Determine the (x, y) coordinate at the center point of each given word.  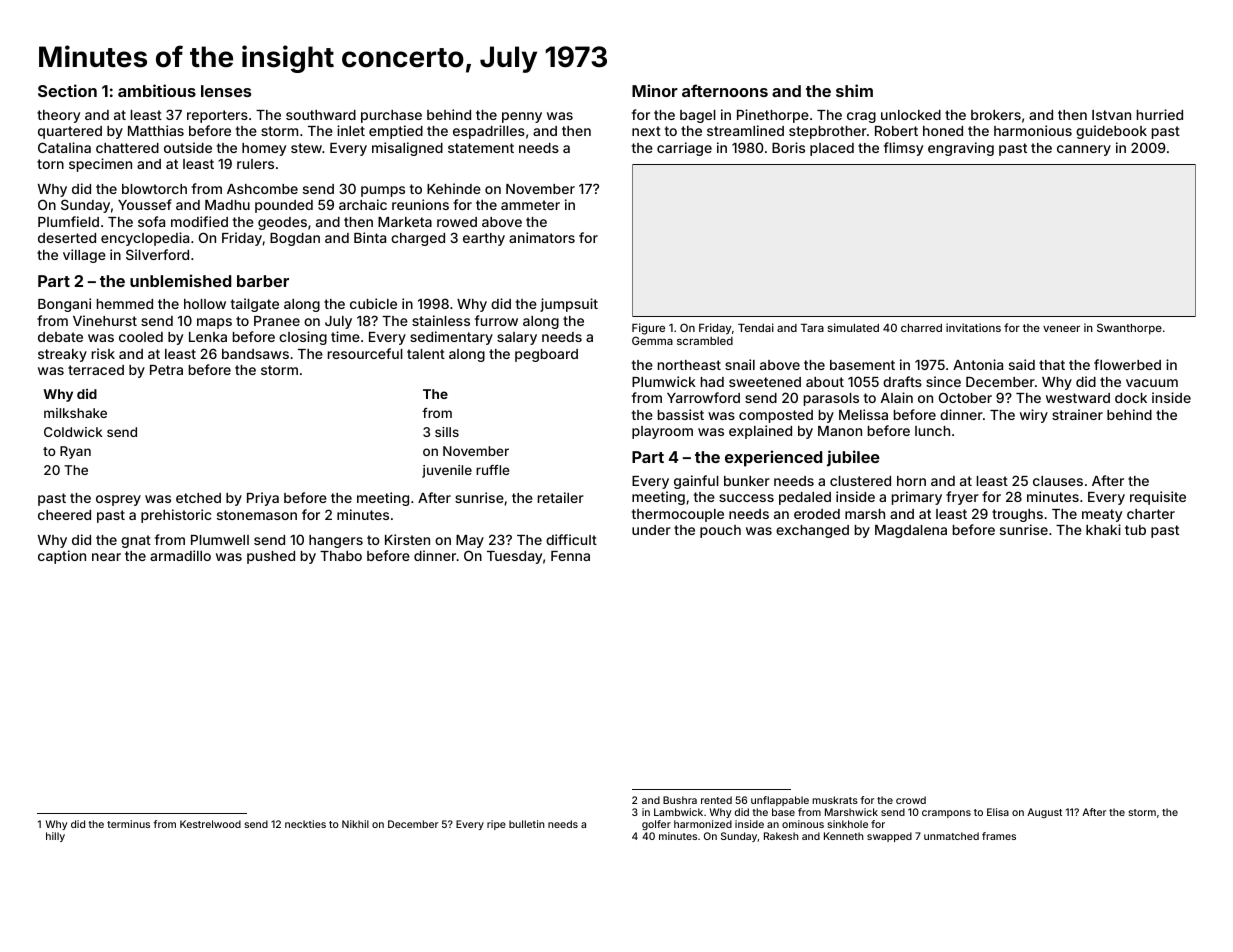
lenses (226, 91)
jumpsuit (569, 305)
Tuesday (514, 557)
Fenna (570, 556)
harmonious (1033, 130)
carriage (684, 149)
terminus (128, 824)
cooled (141, 337)
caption (62, 557)
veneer (1061, 328)
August (1044, 813)
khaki (1103, 529)
